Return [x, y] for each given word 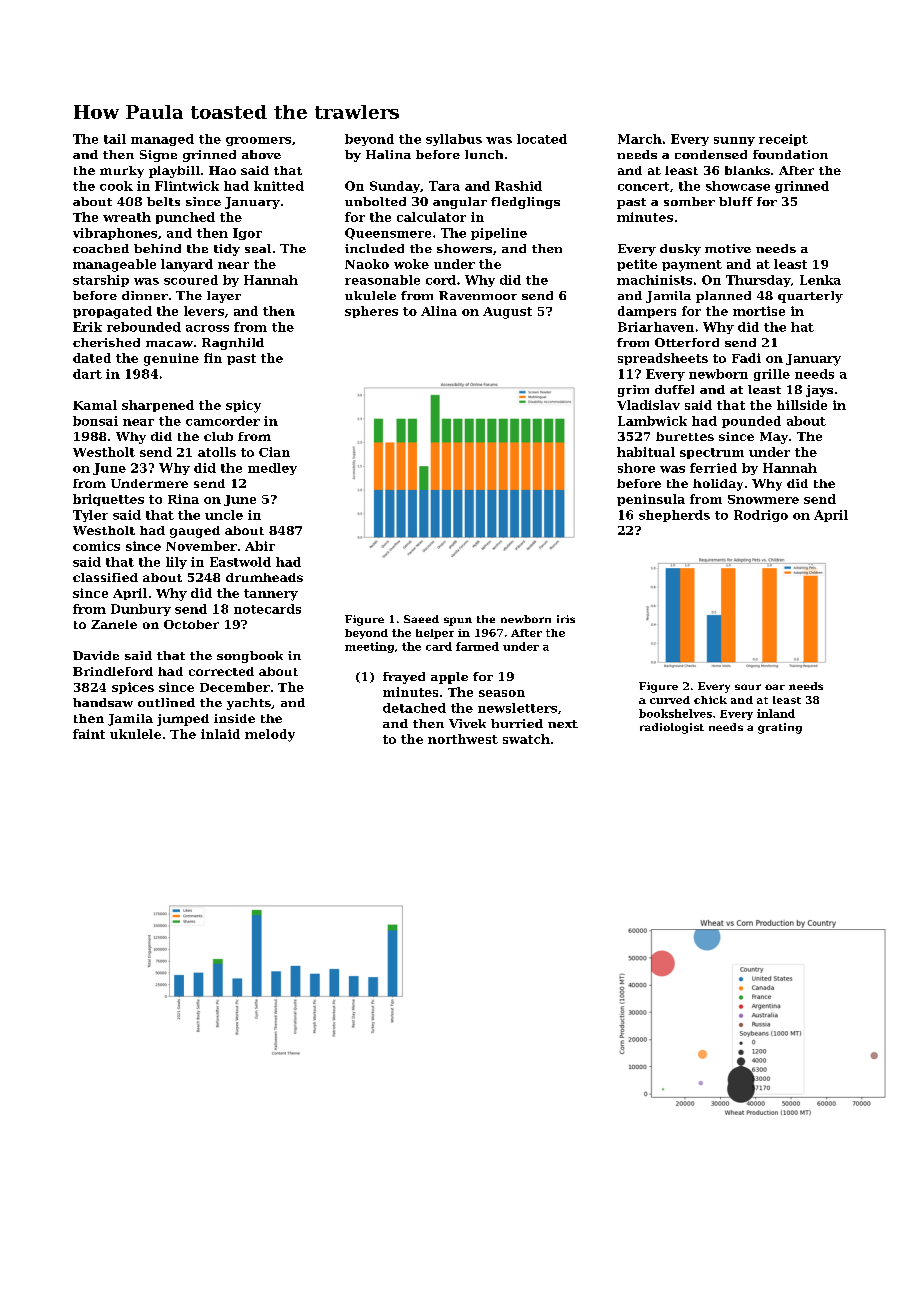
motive [728, 248]
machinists [654, 280]
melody [270, 735]
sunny [734, 141]
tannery [271, 595]
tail [115, 139]
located [542, 139]
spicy [243, 406]
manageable [114, 265]
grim [633, 391]
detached [414, 708]
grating [780, 728]
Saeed [421, 619]
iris [566, 619]
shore [636, 468]
